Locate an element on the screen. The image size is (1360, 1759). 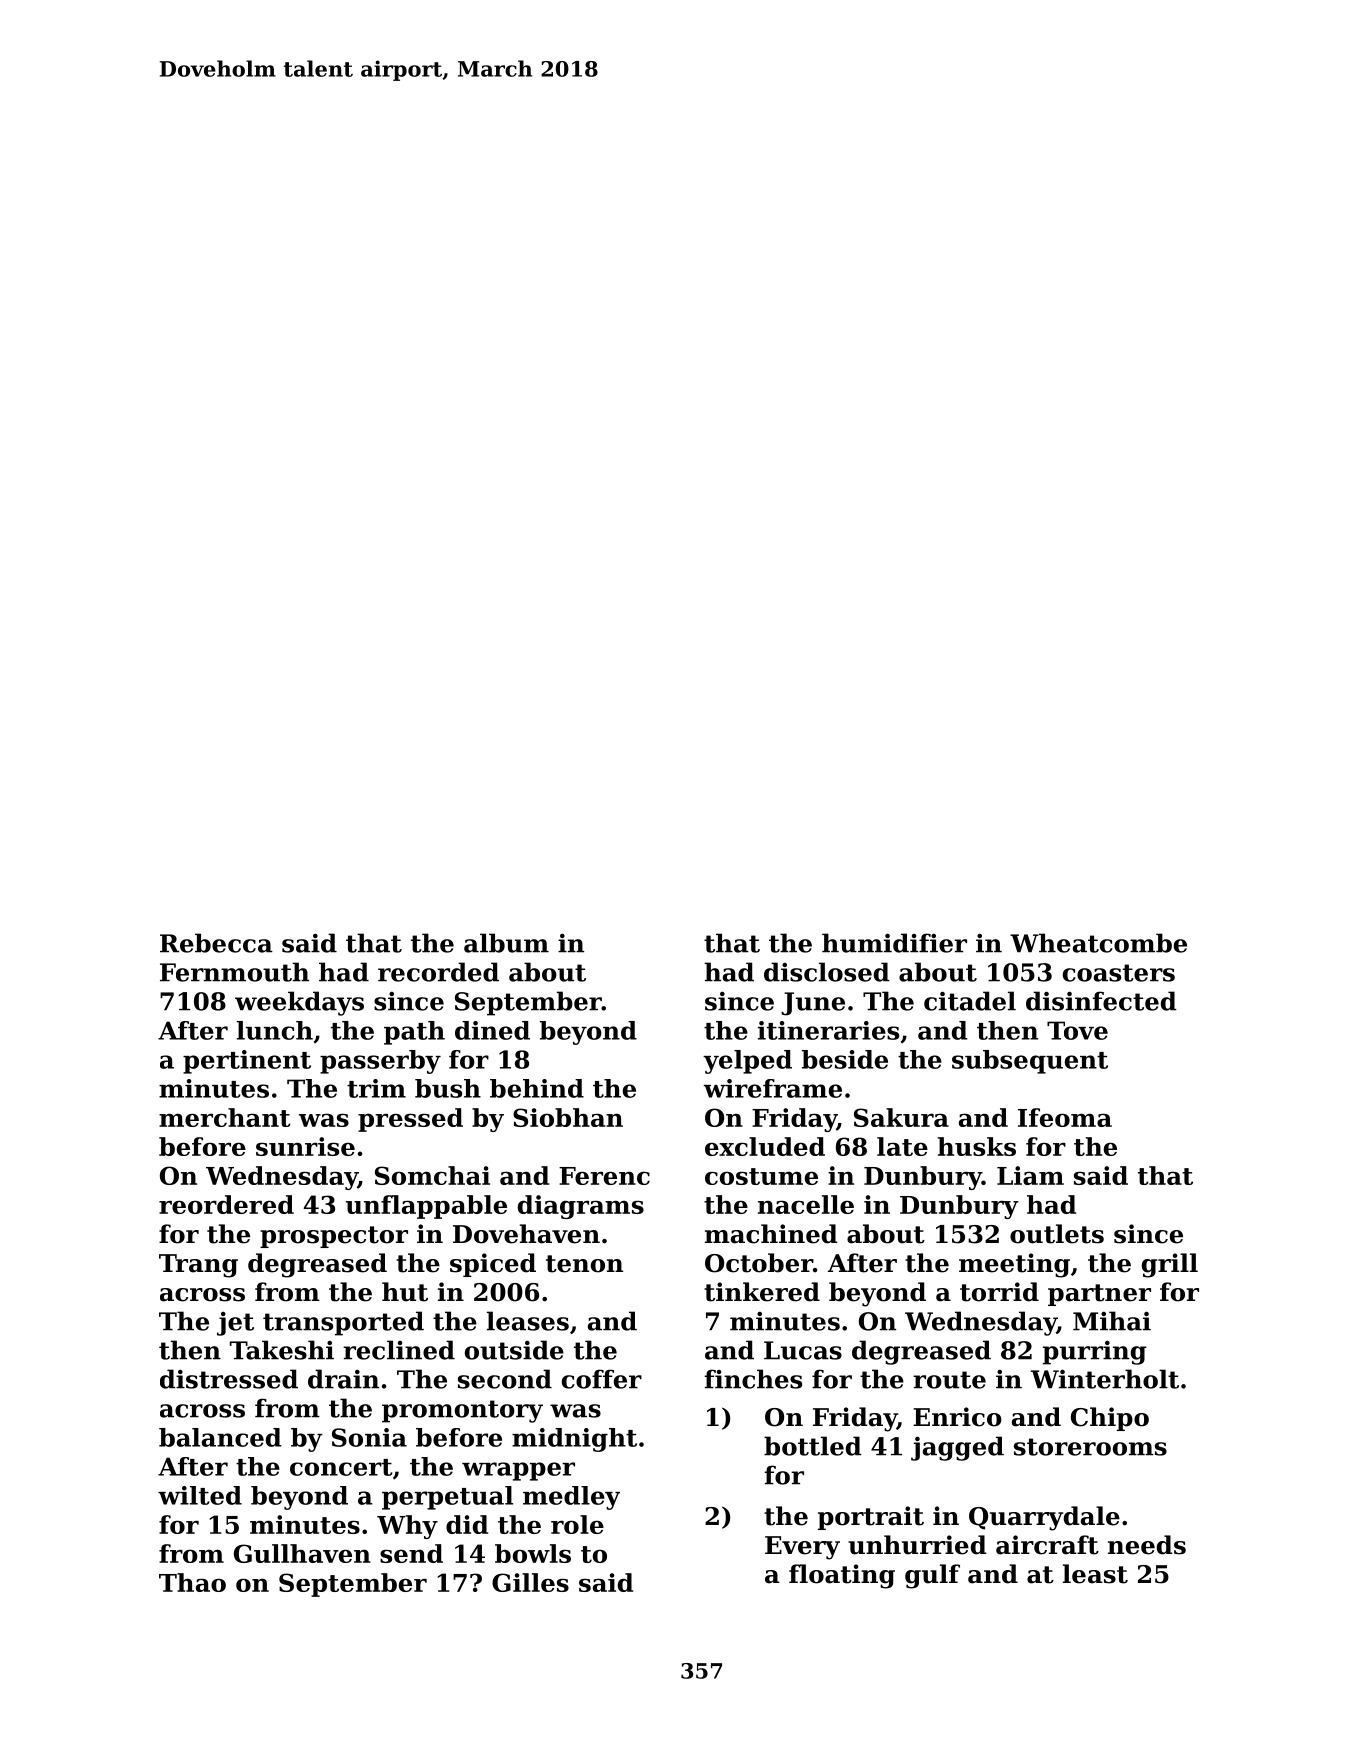
October is located at coordinates (759, 1263).
